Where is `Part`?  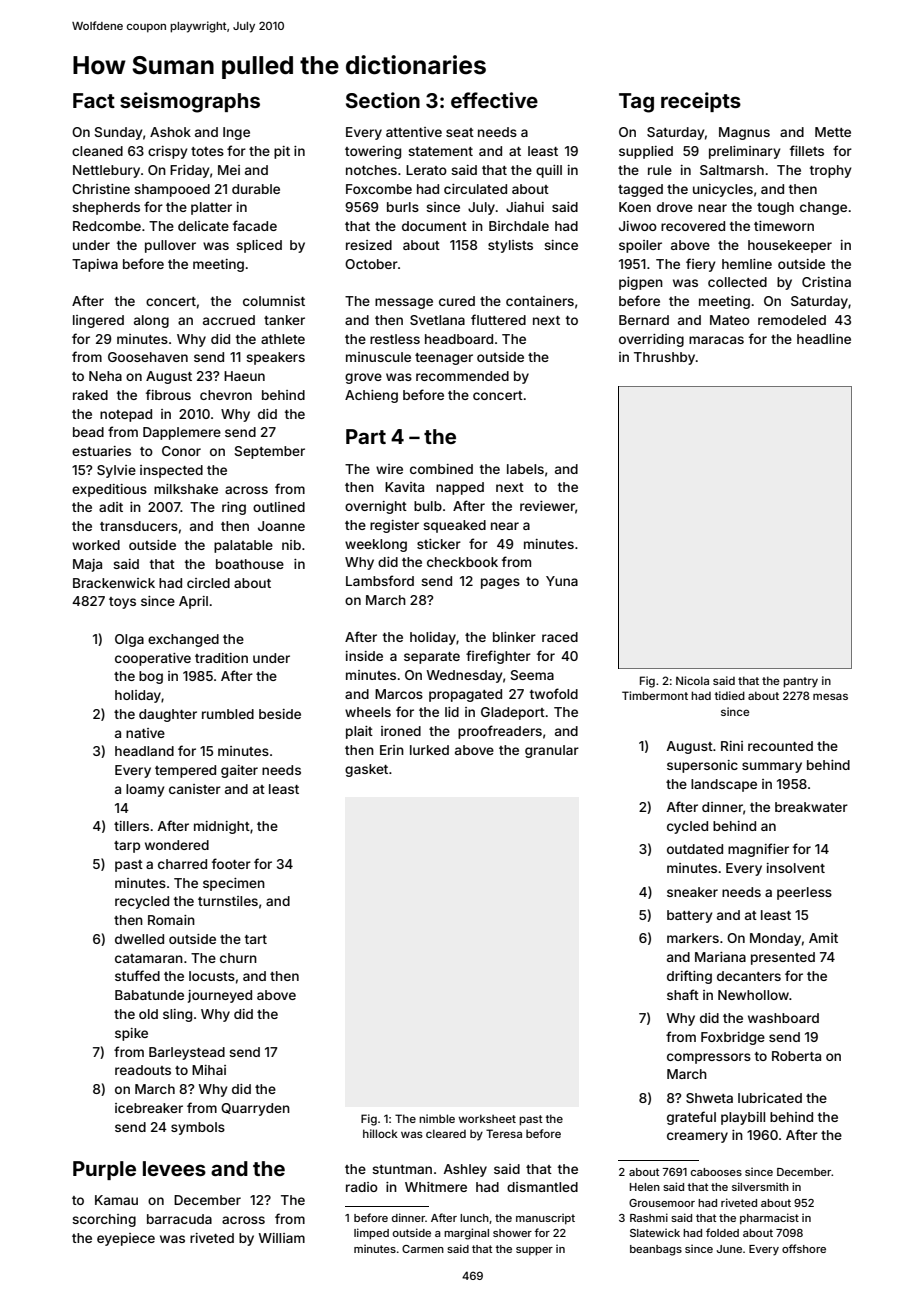 Part is located at coordinates (366, 436).
